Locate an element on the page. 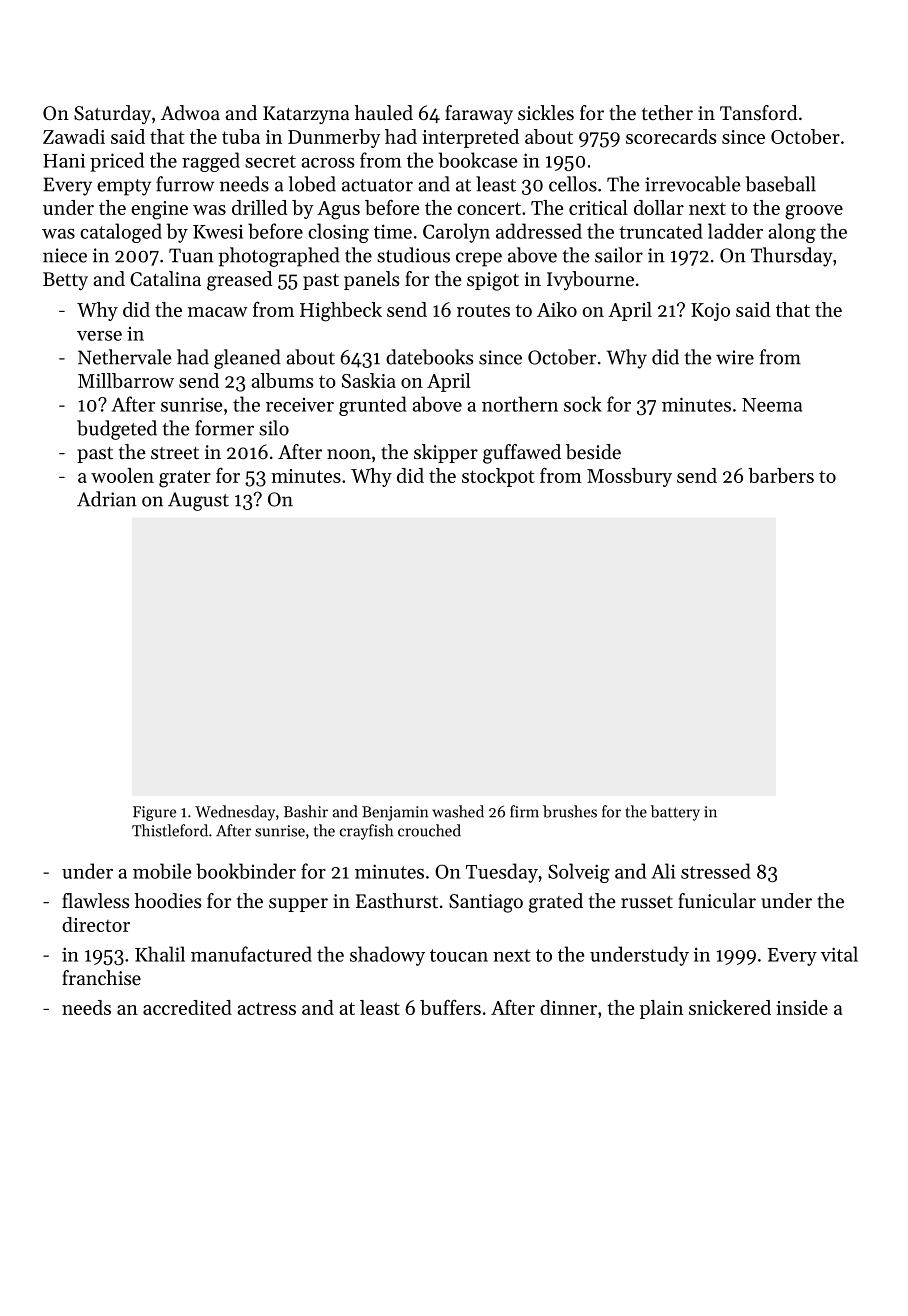 The width and height of the image is (908, 1316). hauled is located at coordinates (384, 113).
